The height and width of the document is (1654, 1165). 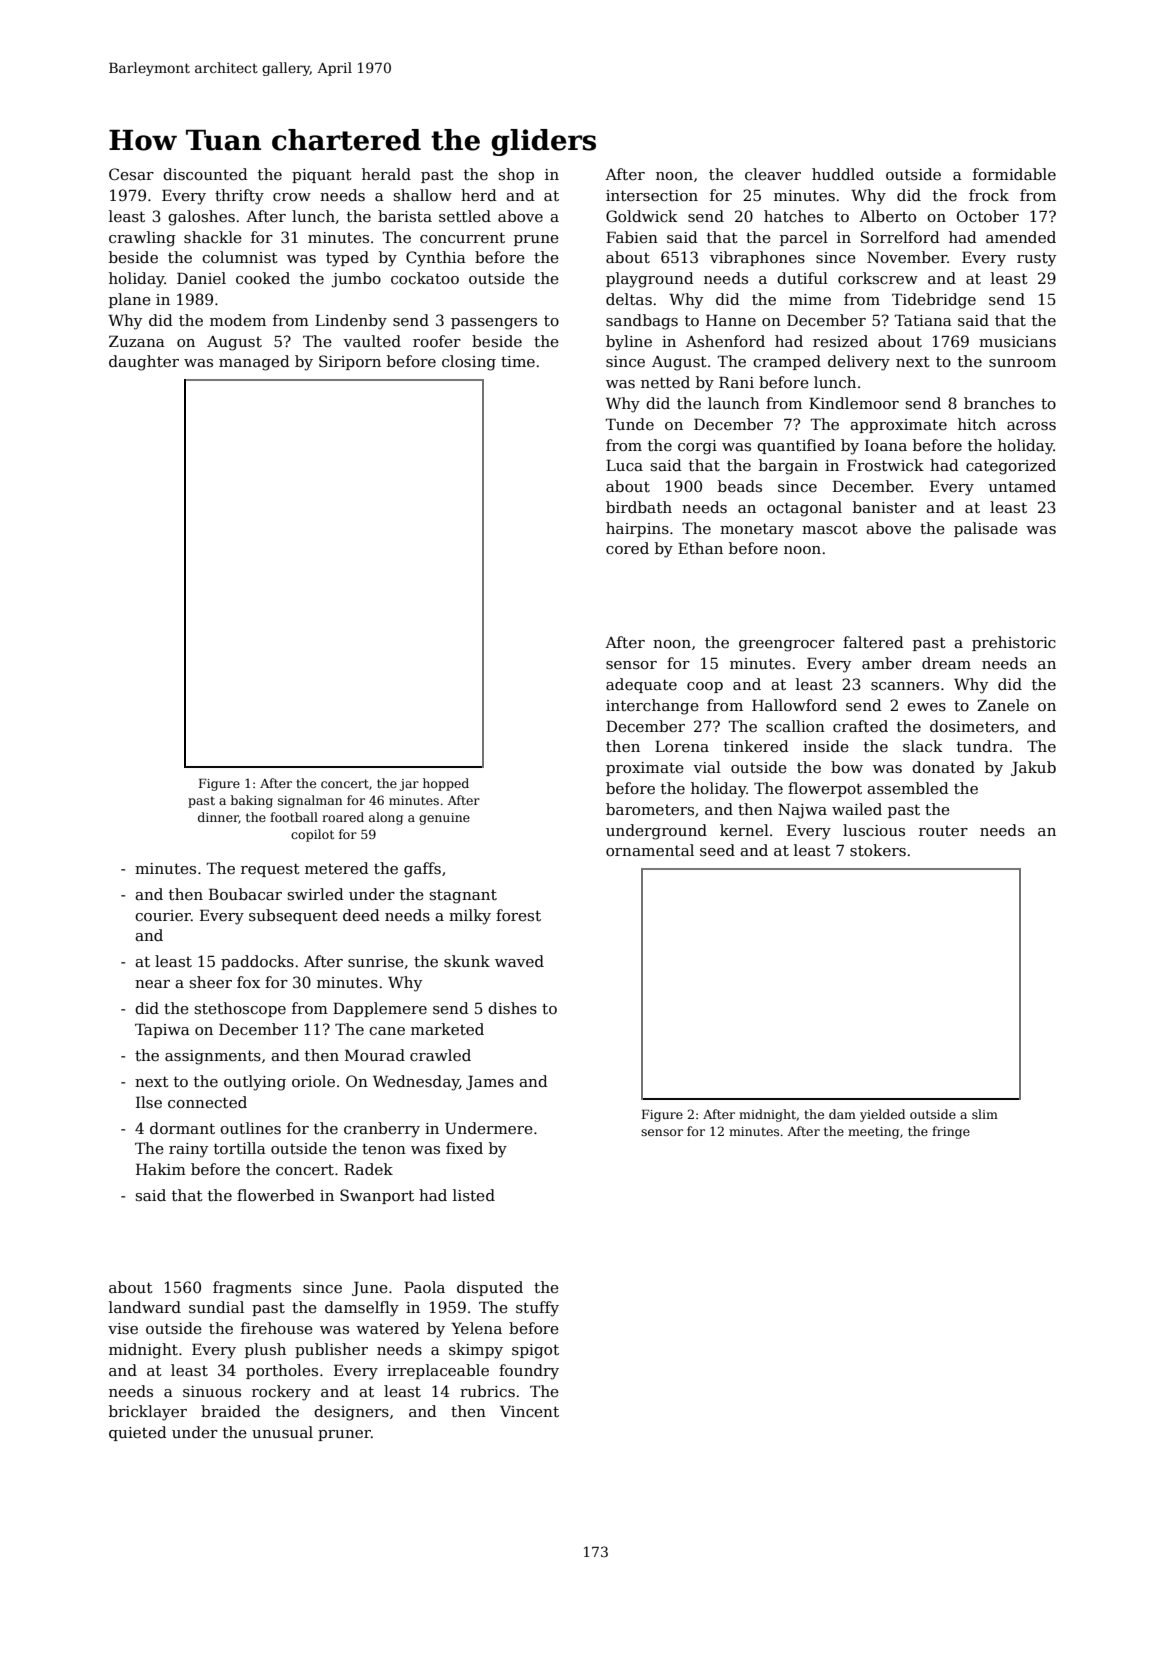 What do you see at coordinates (476, 1351) in the document?
I see `skimpy` at bounding box center [476, 1351].
